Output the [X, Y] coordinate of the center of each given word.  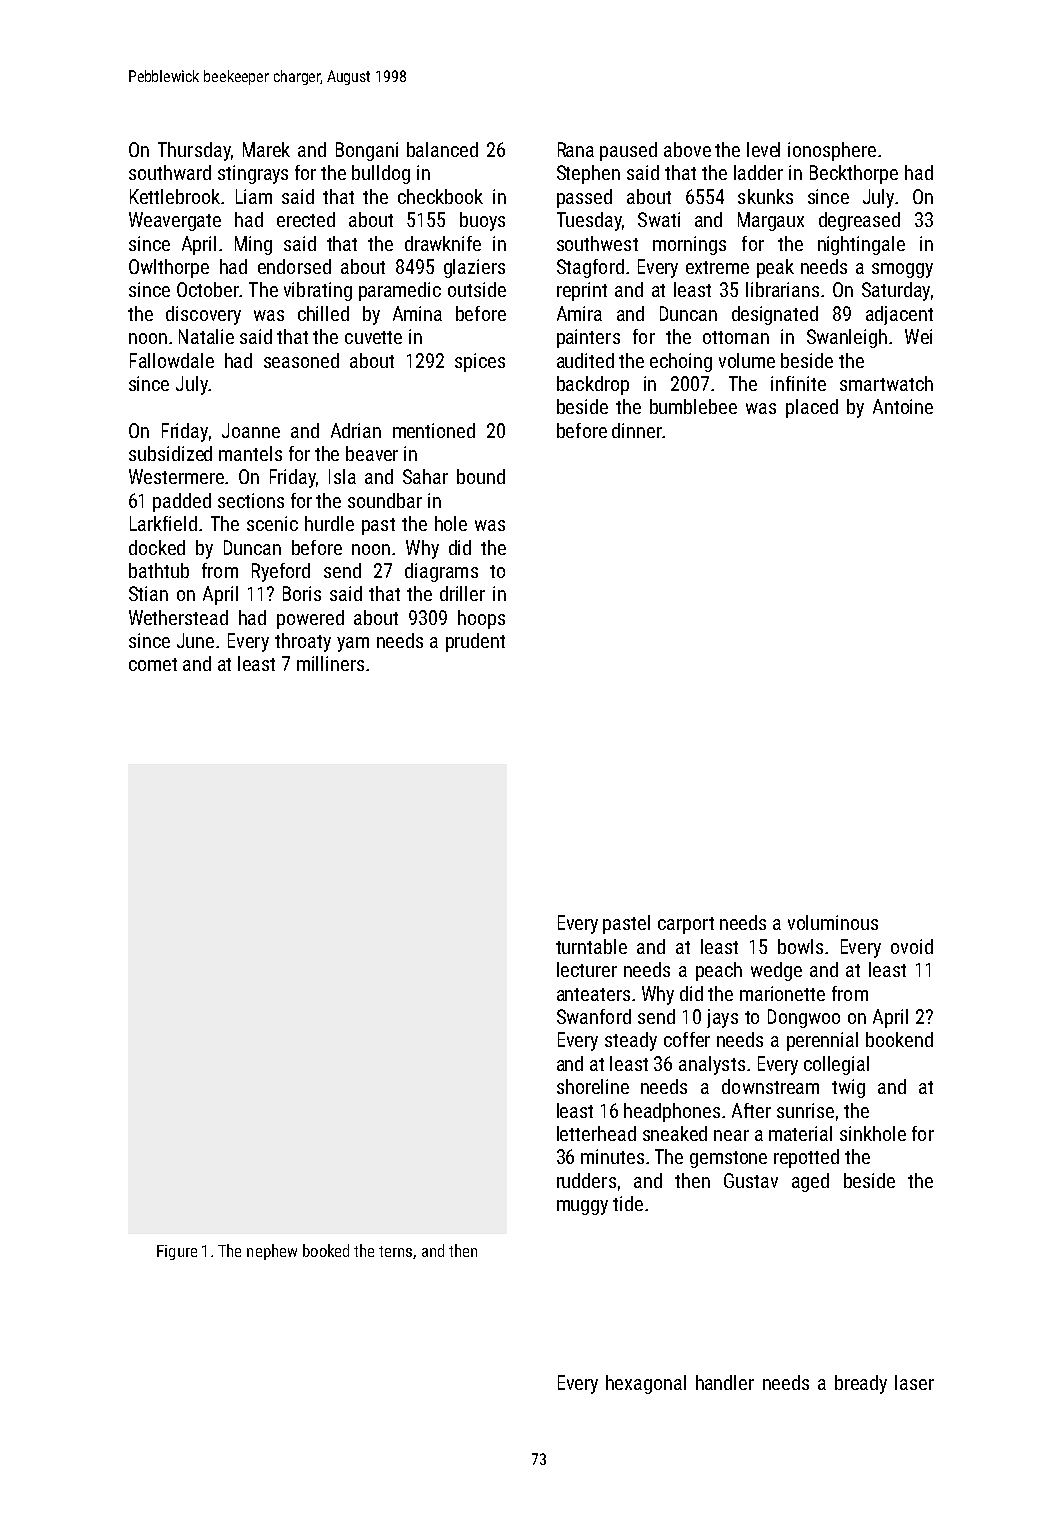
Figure [177, 1252]
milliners [330, 663]
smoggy [902, 270]
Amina [417, 313]
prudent [475, 642]
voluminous [833, 922]
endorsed [294, 266]
